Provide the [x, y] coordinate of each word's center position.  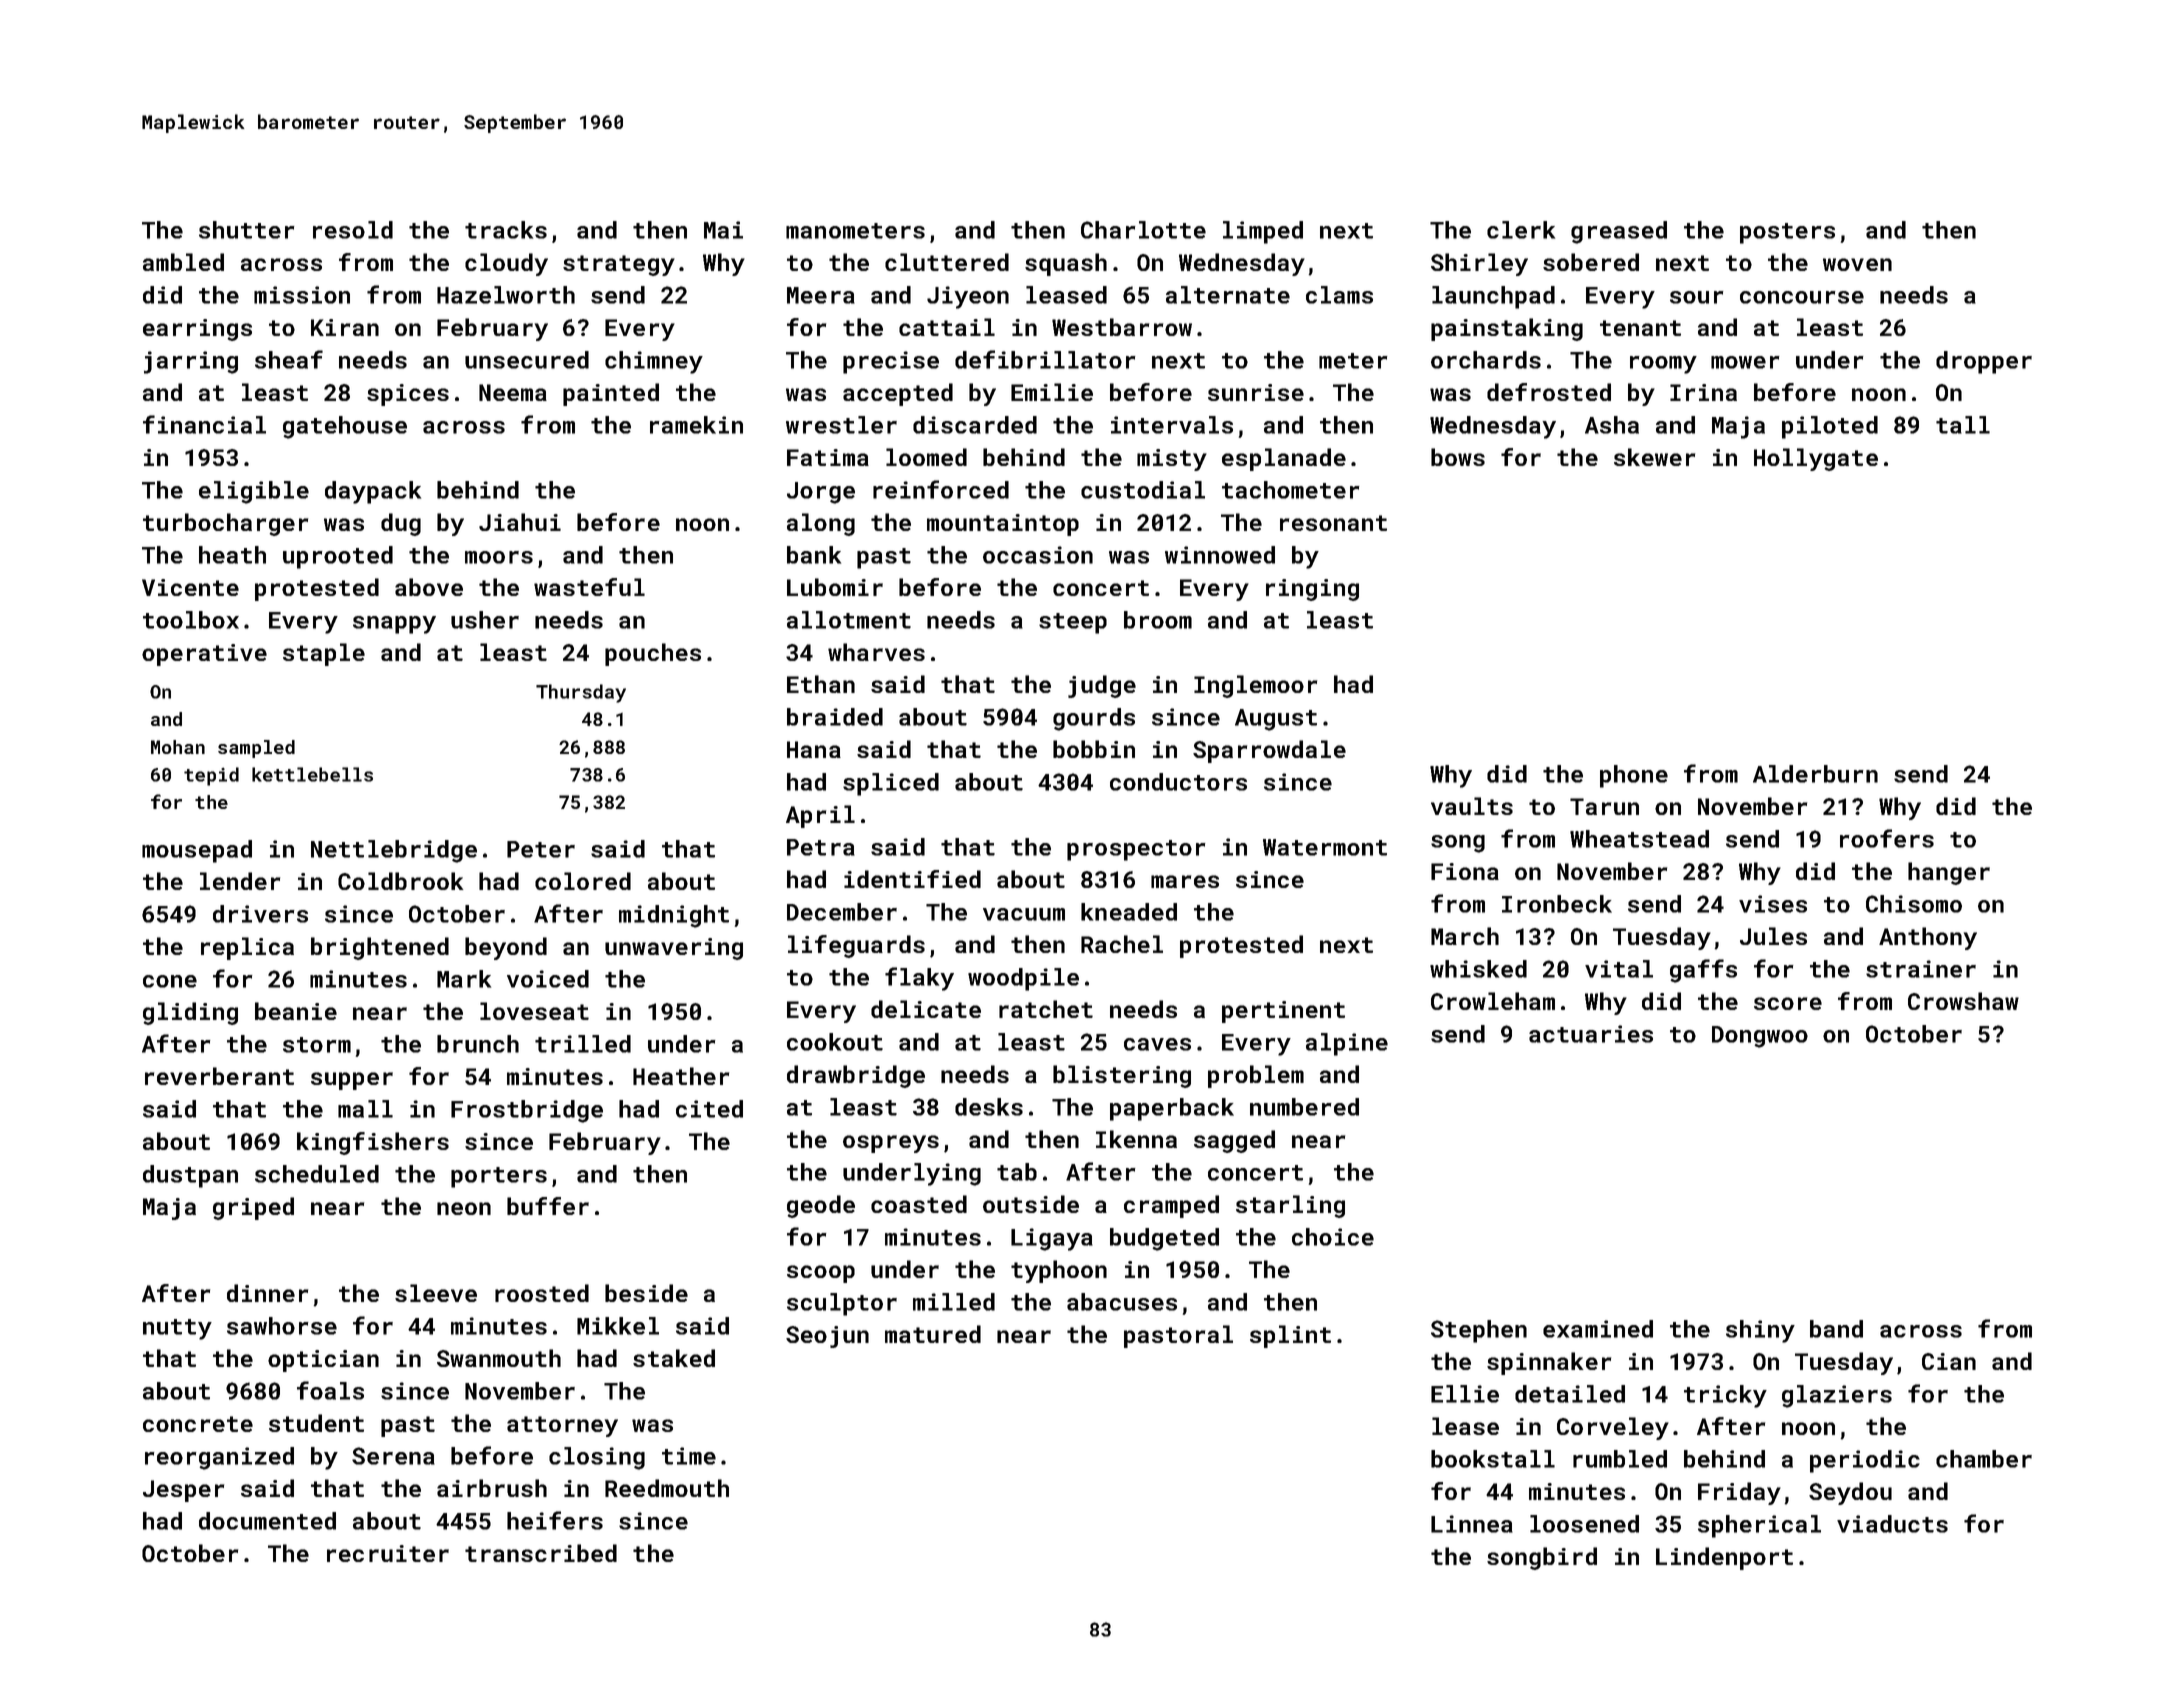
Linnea [1472, 1524]
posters [1787, 233]
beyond [506, 948]
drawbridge [856, 1076]
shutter [247, 230]
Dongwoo [1760, 1037]
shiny [1760, 1331]
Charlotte [1143, 230]
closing [597, 1458]
